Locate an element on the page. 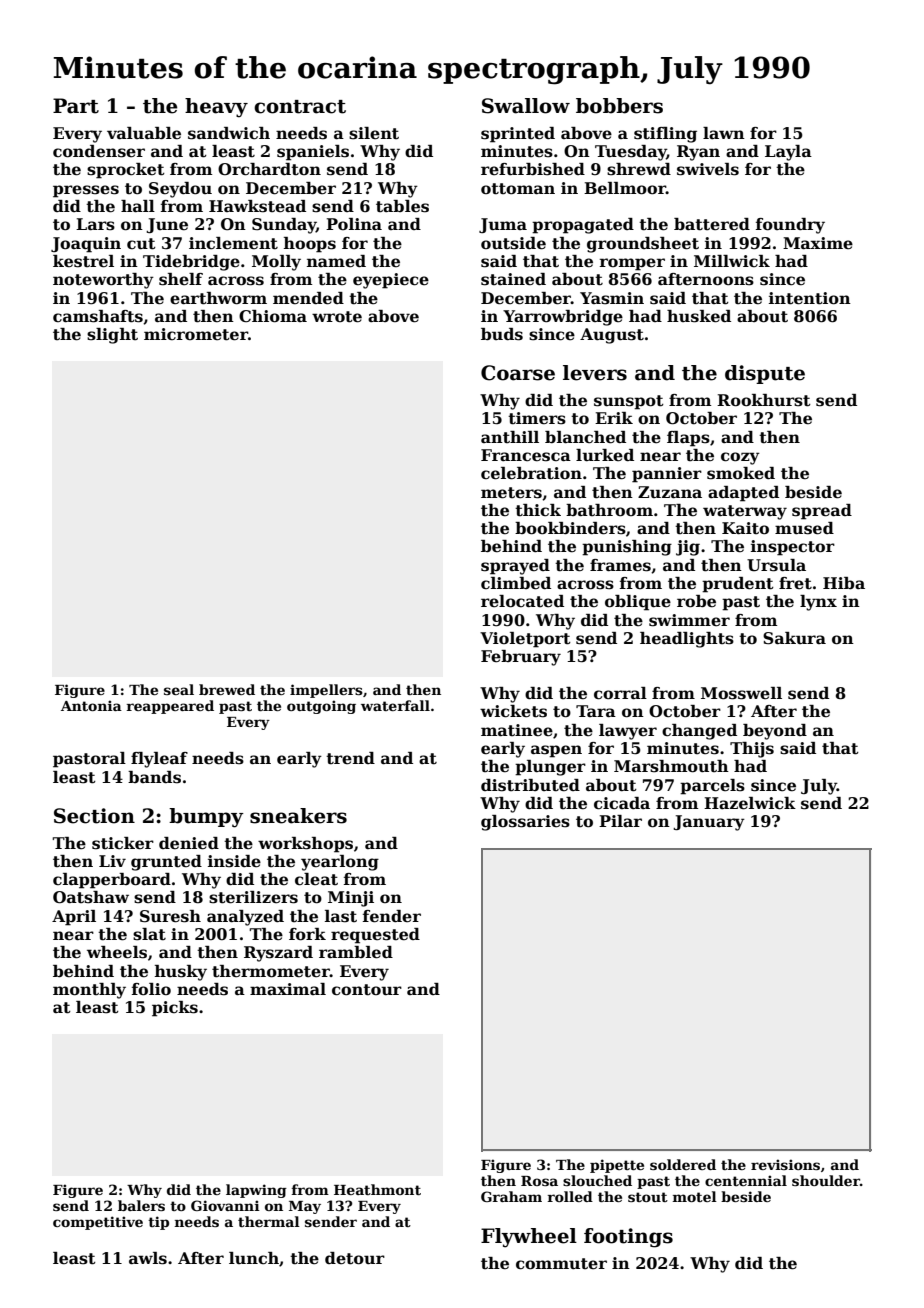 The image size is (924, 1308). brewed is located at coordinates (227, 689).
